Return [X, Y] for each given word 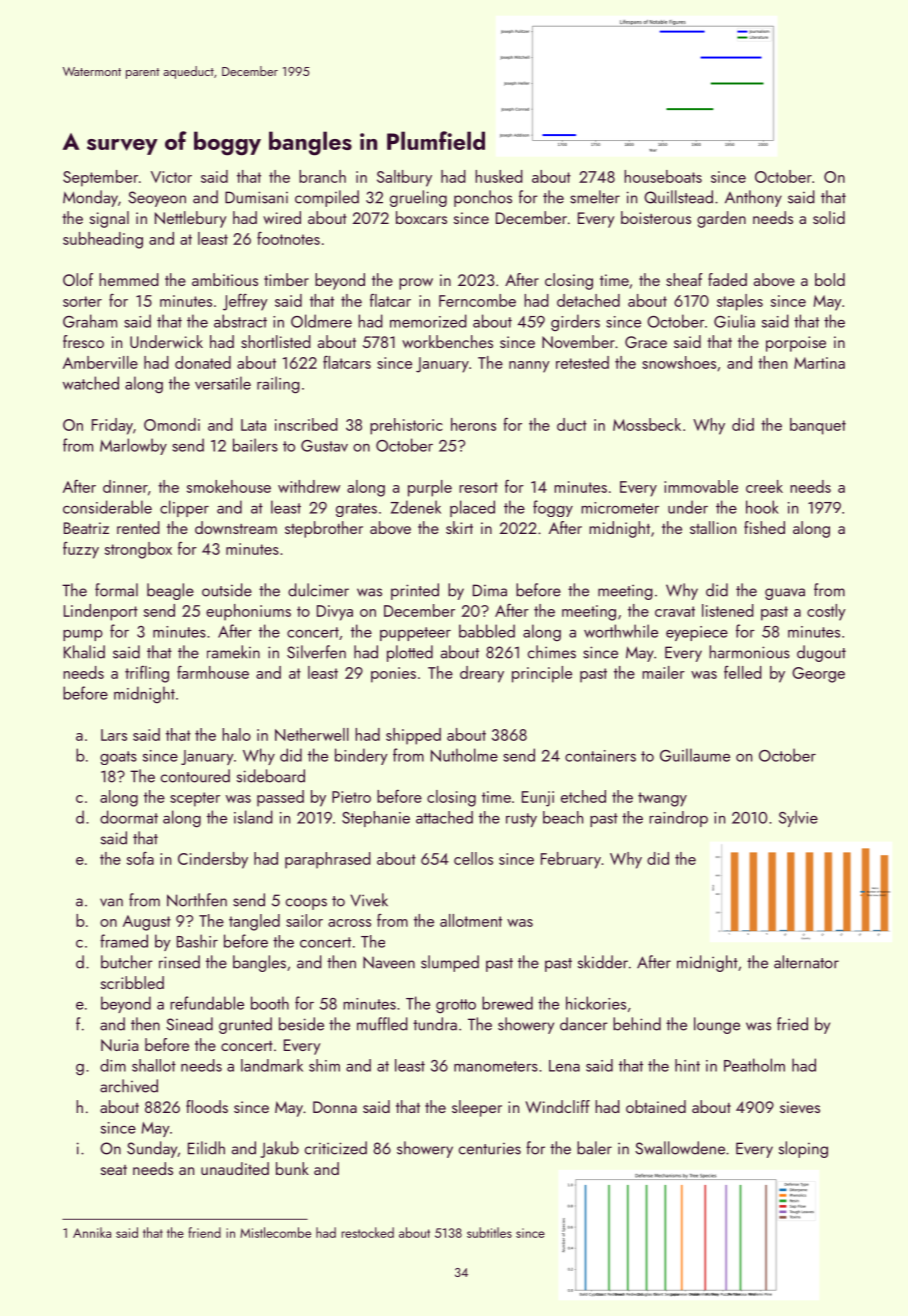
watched [91, 383]
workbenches [447, 341]
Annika [92, 1232]
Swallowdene [680, 1148]
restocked [367, 1232]
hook [762, 507]
